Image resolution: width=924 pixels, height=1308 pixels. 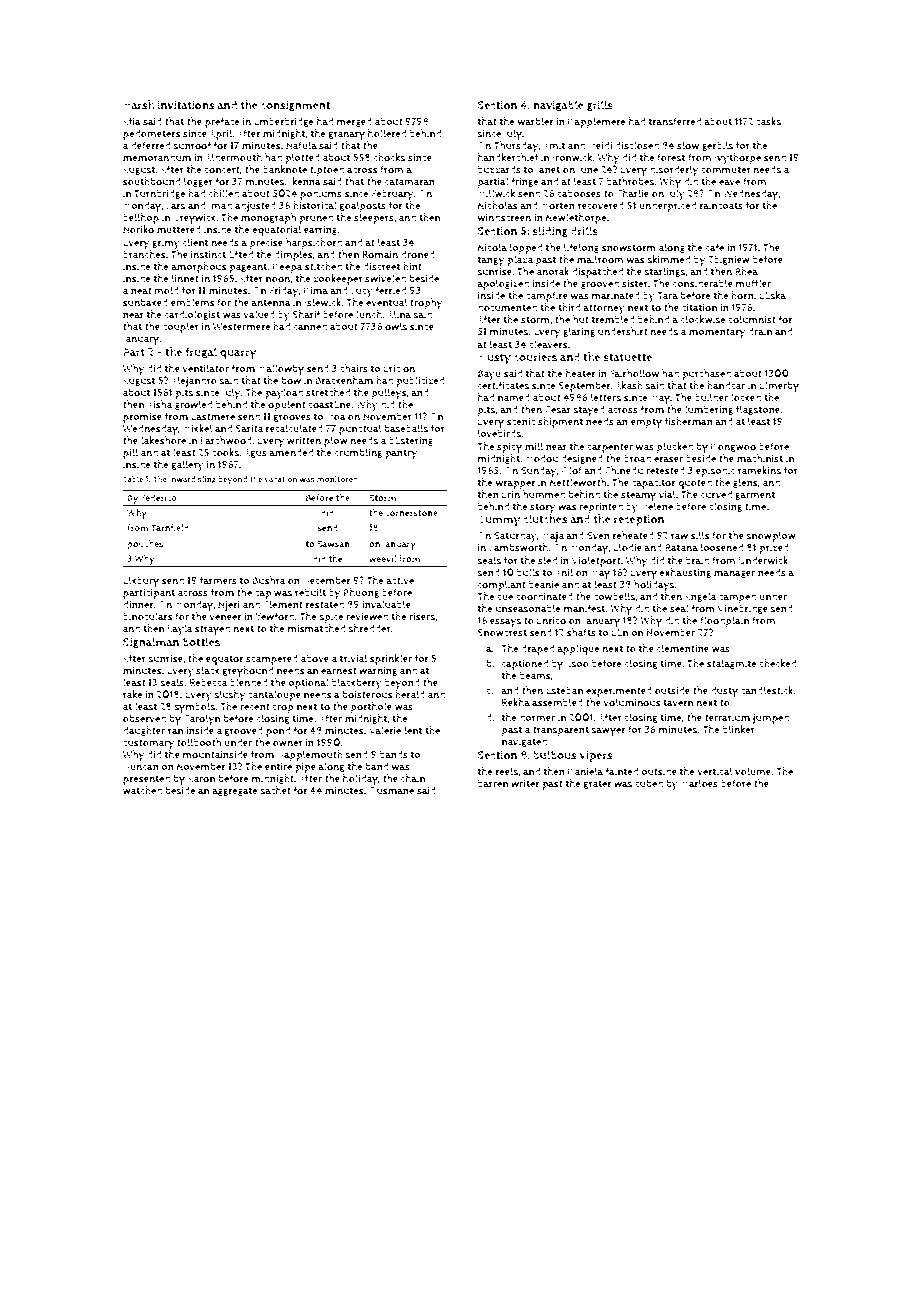 What do you see at coordinates (374, 218) in the screenshot?
I see `sleepers` at bounding box center [374, 218].
